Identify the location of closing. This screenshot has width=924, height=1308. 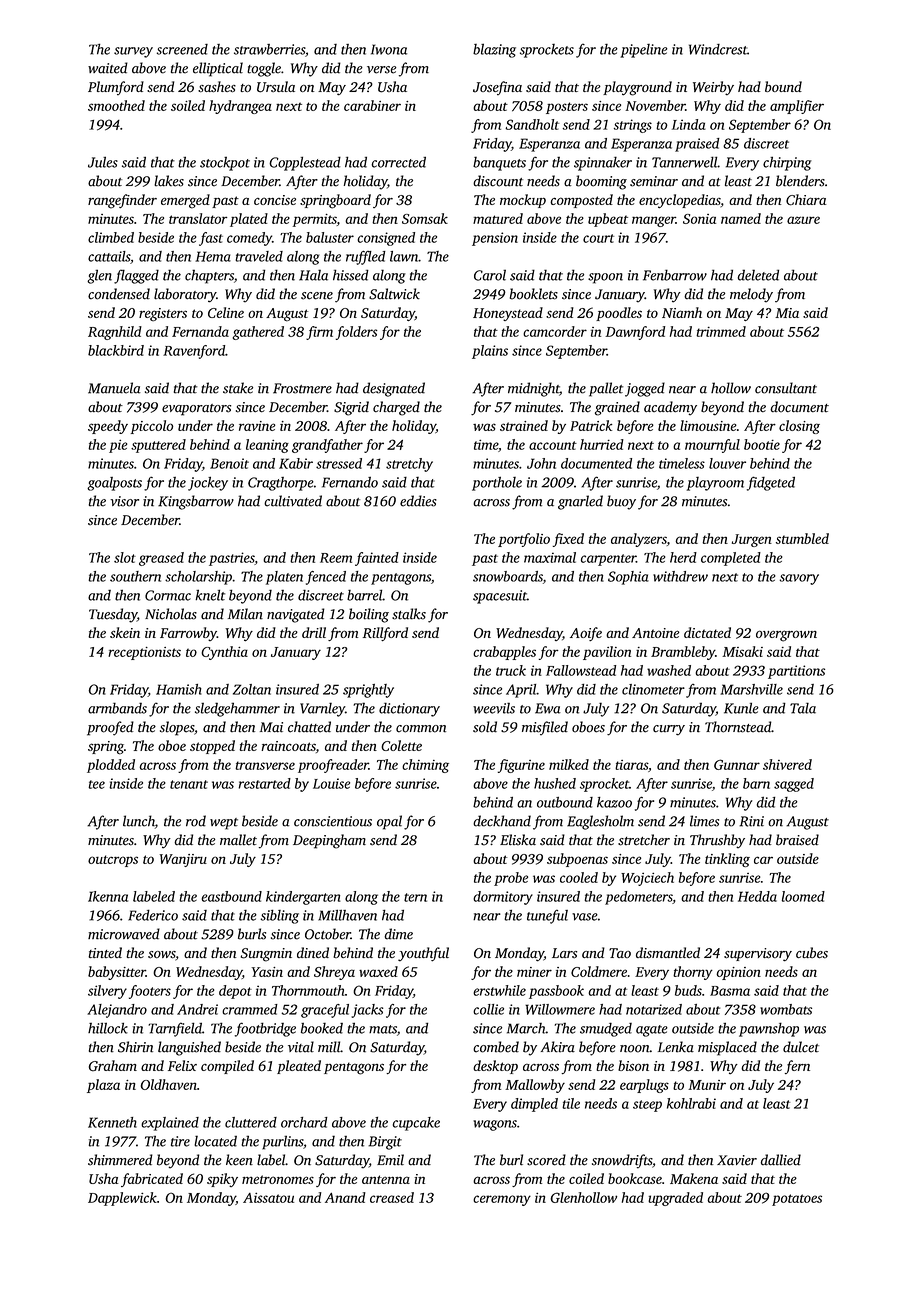
(799, 427).
